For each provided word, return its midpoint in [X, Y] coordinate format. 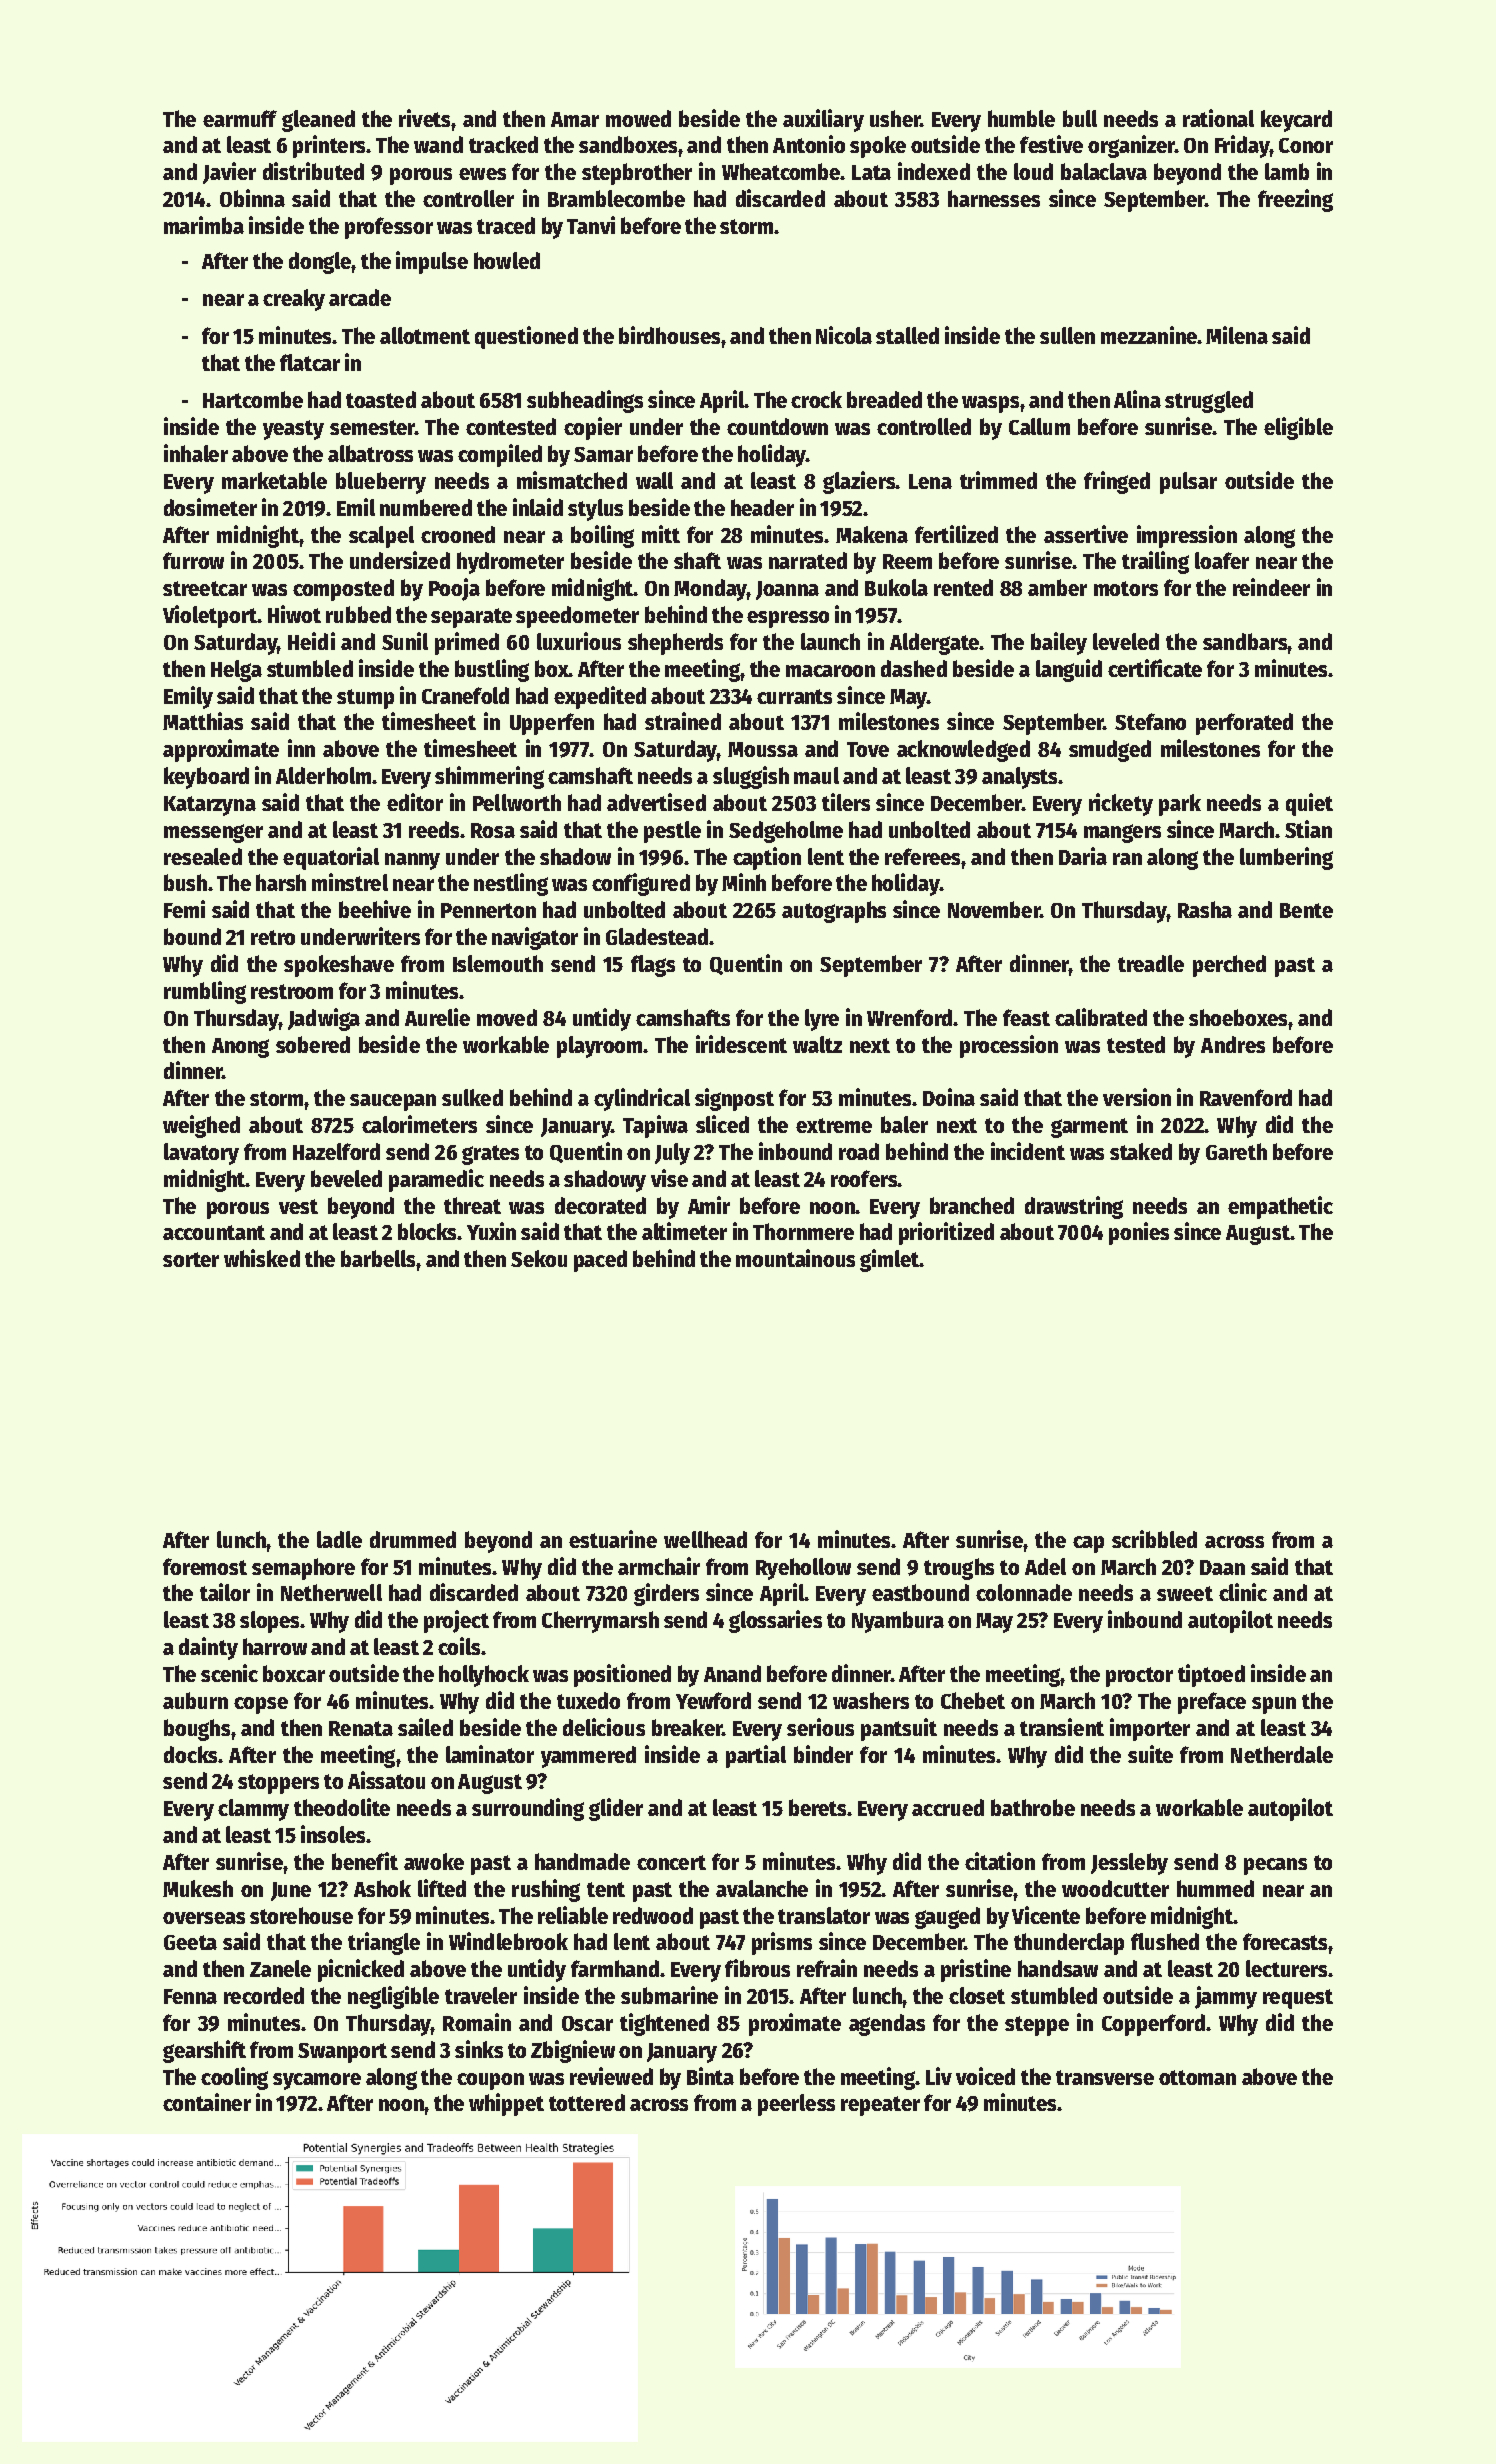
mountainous [795, 1258]
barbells [378, 1258]
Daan [1222, 1567]
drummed [413, 1539]
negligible [393, 1997]
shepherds [675, 644]
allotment [425, 335]
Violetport [210, 616]
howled [507, 260]
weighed [201, 1126]
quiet [1309, 804]
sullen [1067, 335]
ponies [1139, 1233]
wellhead [705, 1539]
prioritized [946, 1233]
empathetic [1280, 1207]
